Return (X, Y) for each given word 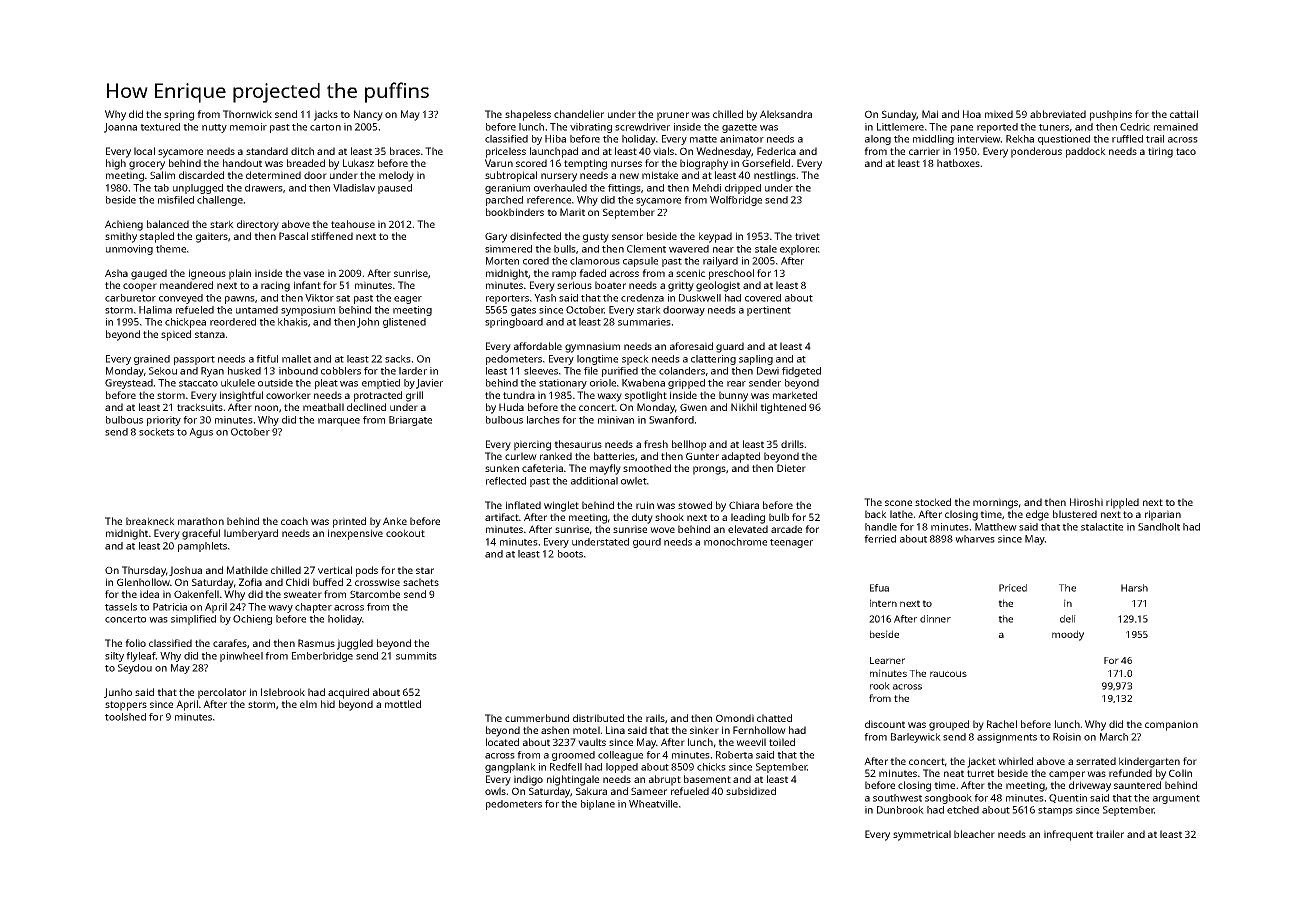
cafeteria (542, 468)
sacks (398, 359)
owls (495, 791)
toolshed (125, 717)
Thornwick (247, 114)
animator (742, 139)
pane (962, 129)
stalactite (1102, 527)
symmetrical (922, 835)
